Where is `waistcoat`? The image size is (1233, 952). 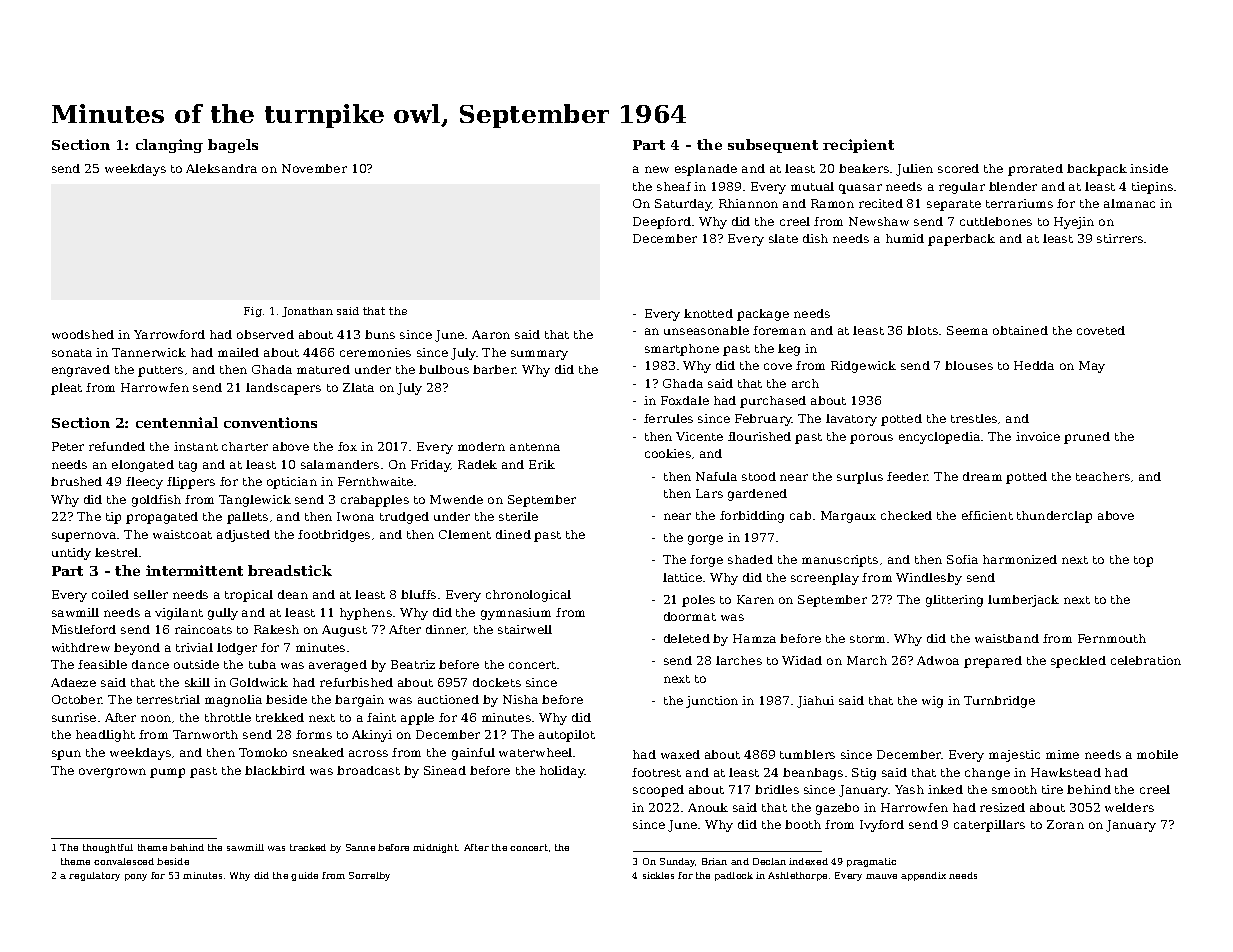 waistcoat is located at coordinates (182, 534).
